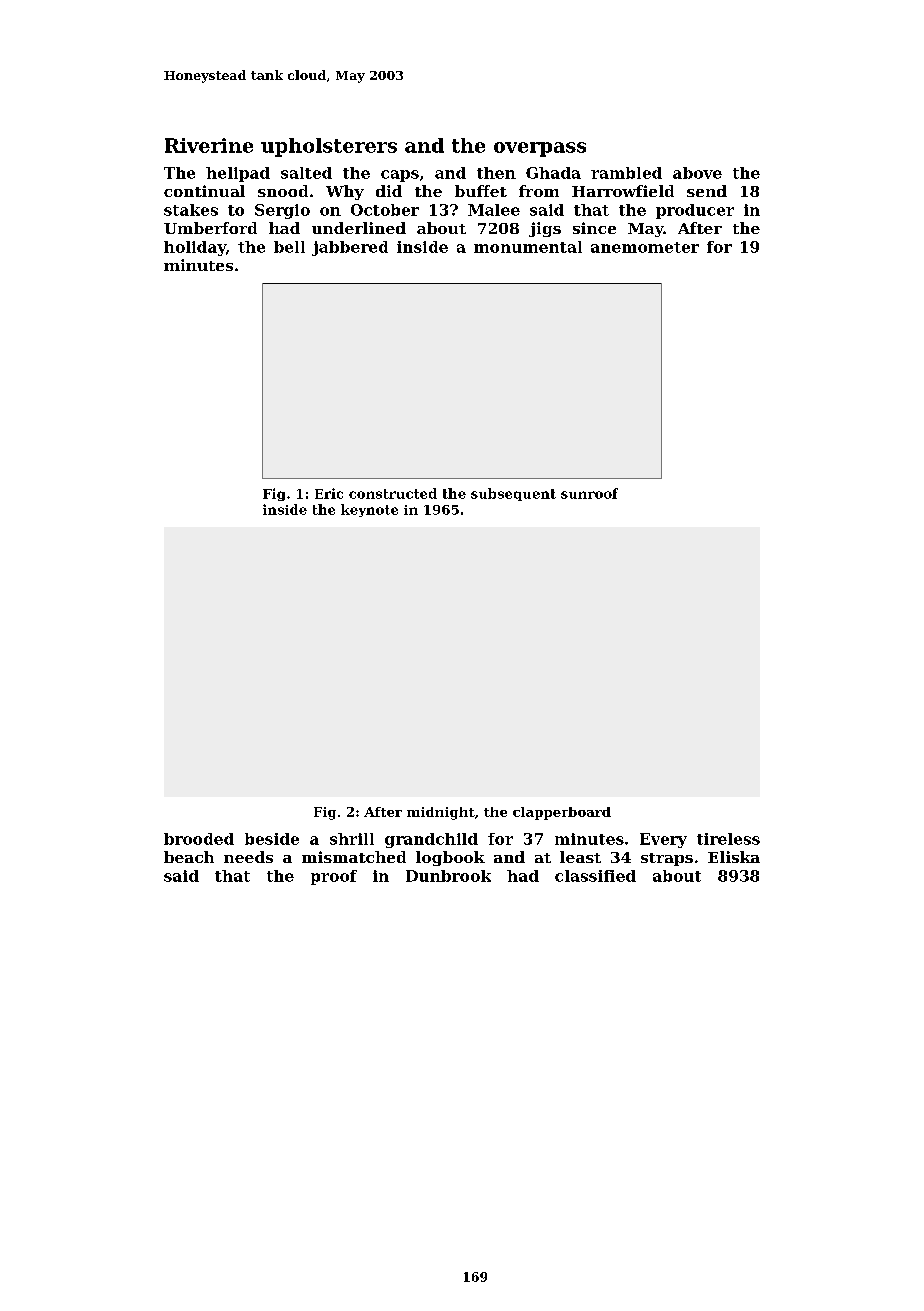  Describe the element at coordinates (393, 493) in the screenshot. I see `constructed` at that location.
